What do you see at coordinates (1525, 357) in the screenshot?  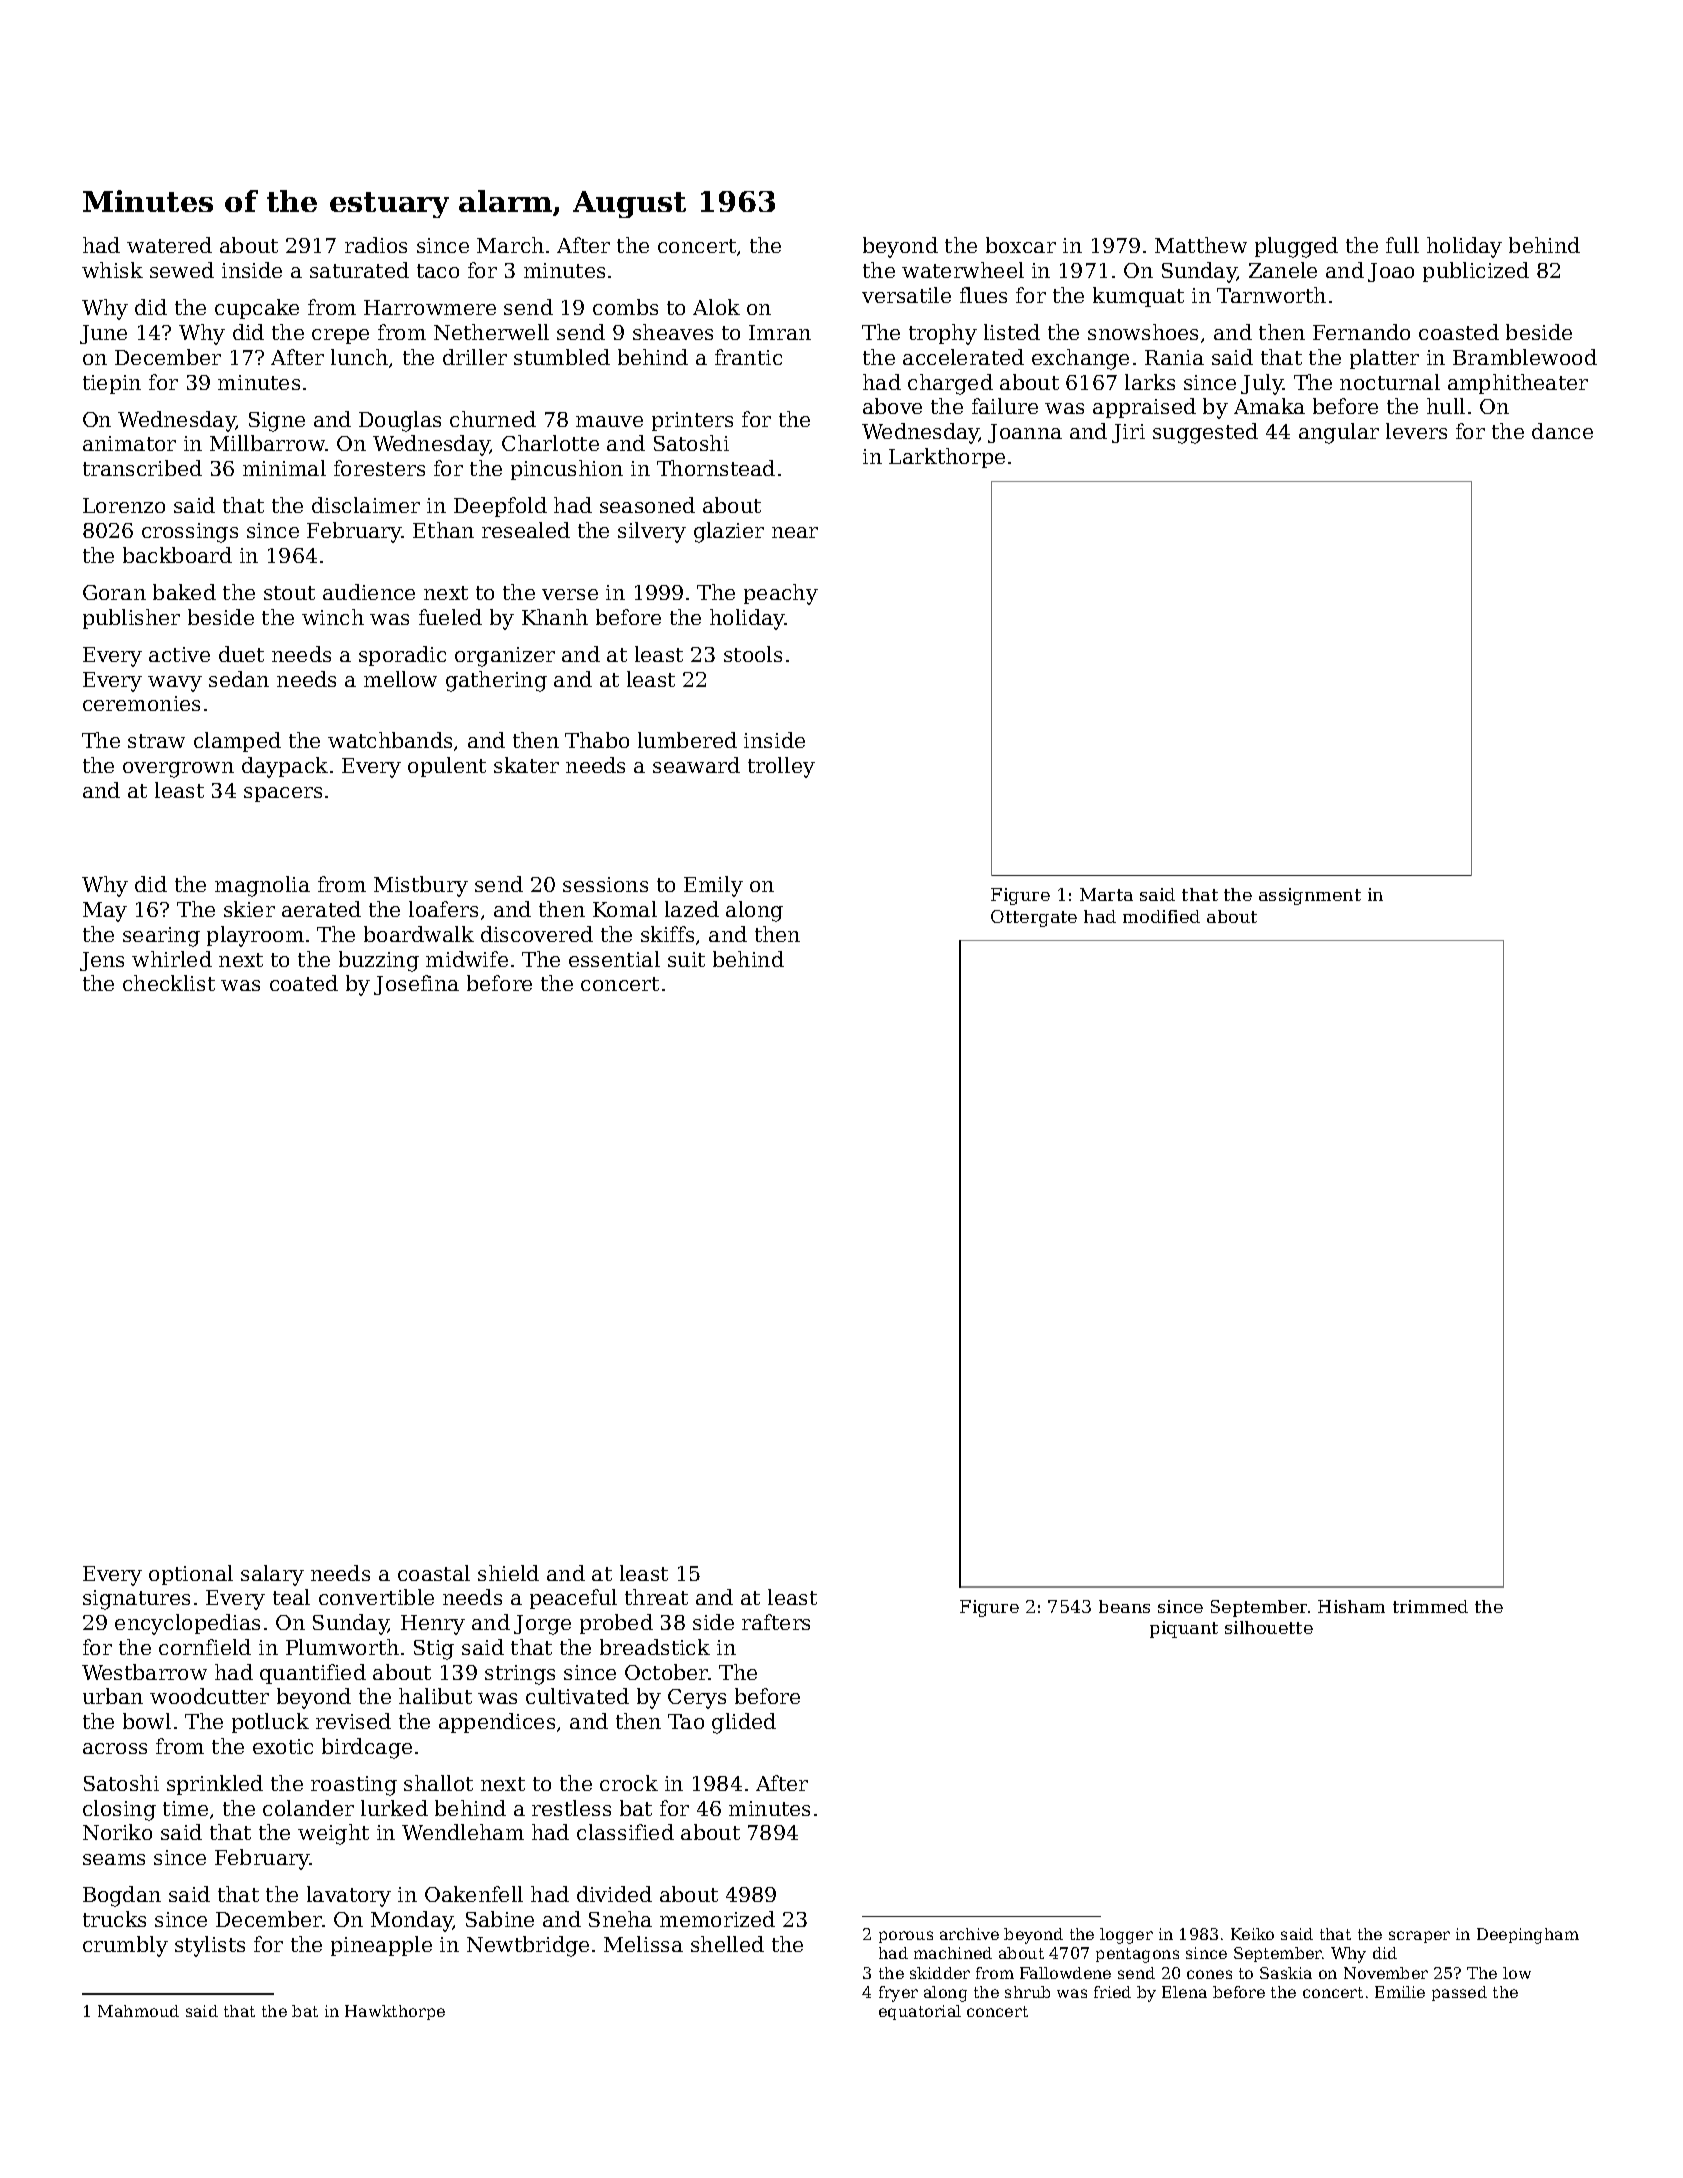 I see `Bramblewood` at bounding box center [1525, 357].
